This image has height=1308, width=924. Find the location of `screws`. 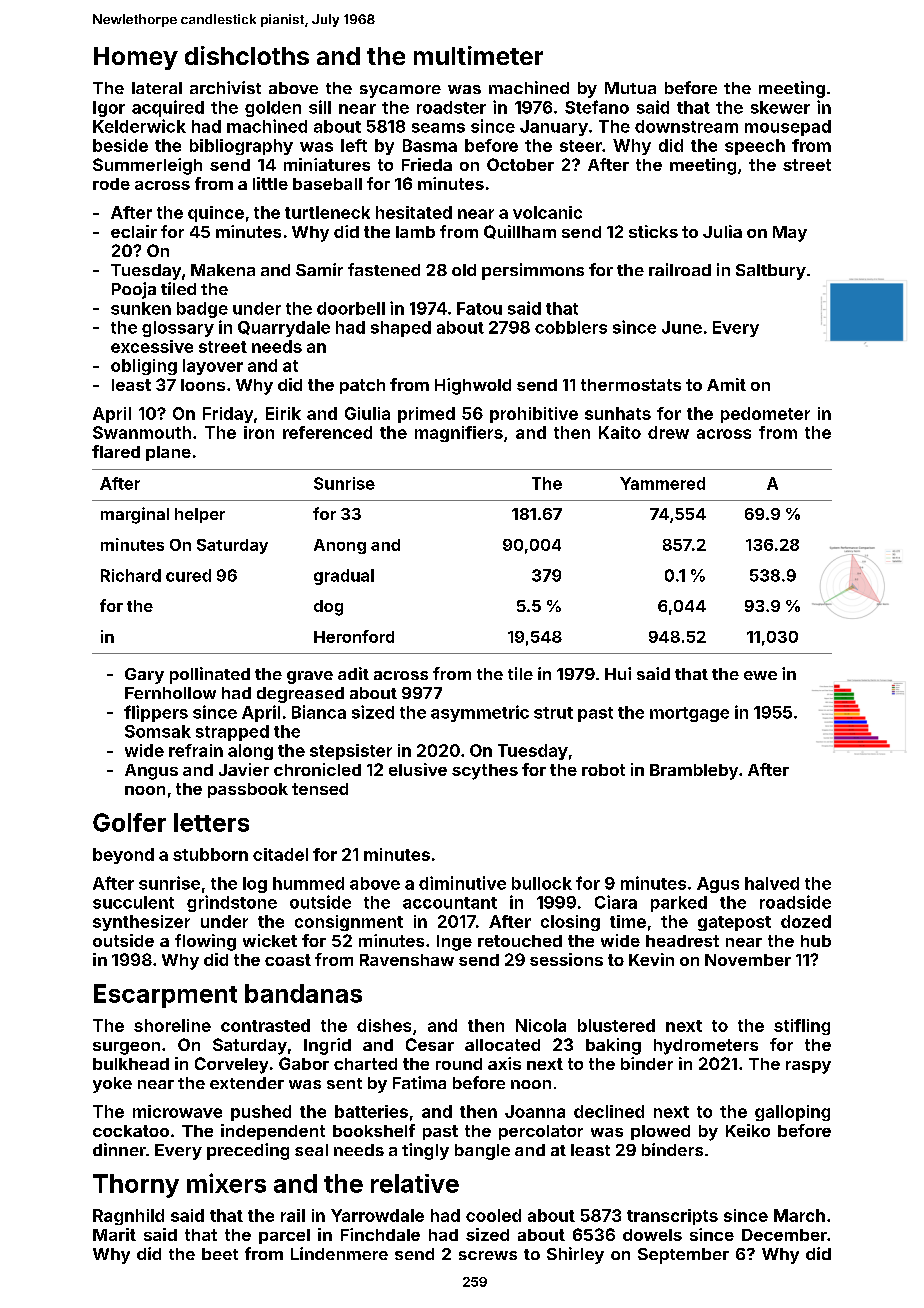

screws is located at coordinates (488, 1255).
